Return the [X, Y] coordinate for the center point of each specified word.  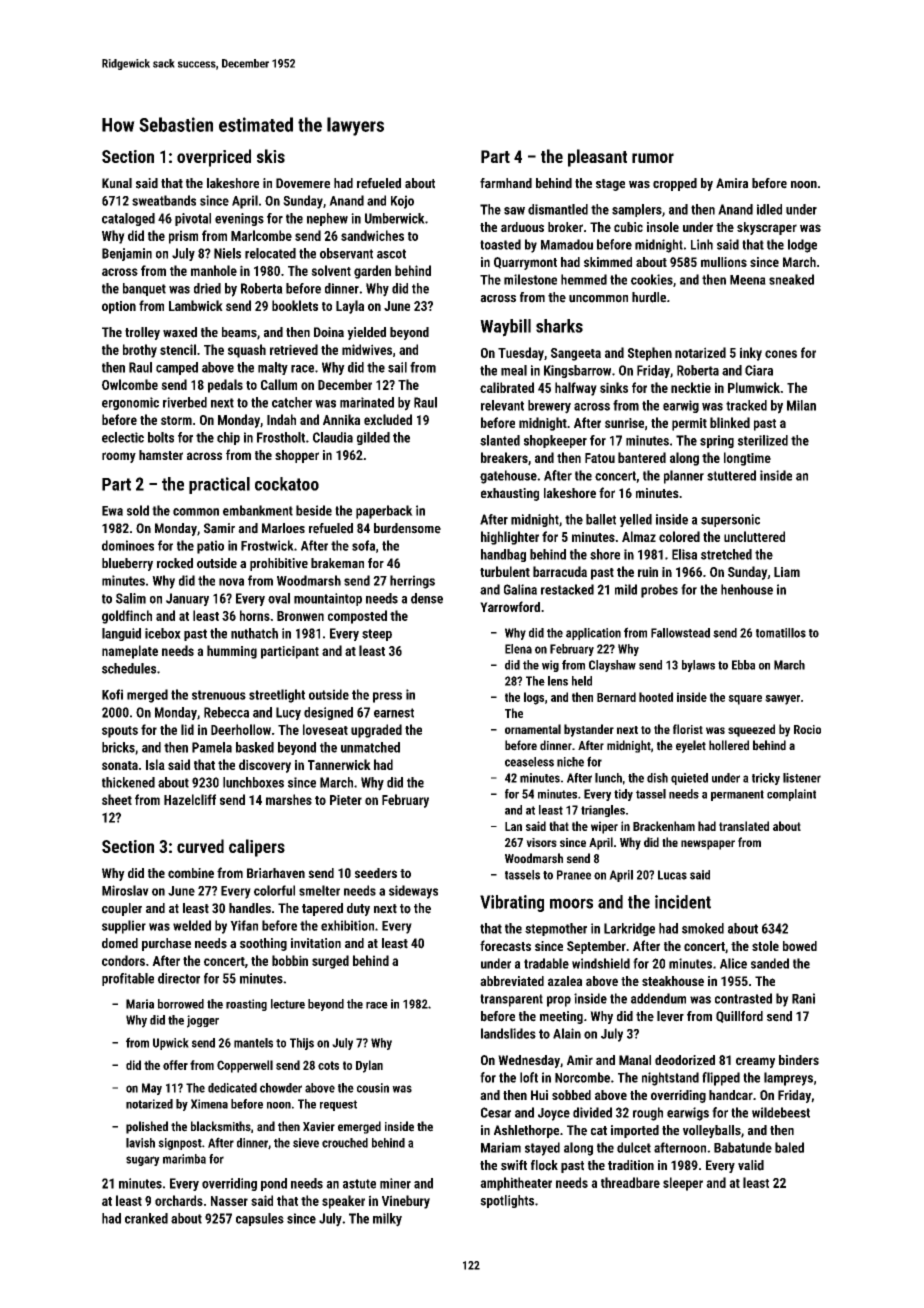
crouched [345, 1143]
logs [534, 698]
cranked [146, 1218]
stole [765, 946]
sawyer [782, 700]
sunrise [624, 423]
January [187, 599]
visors [541, 842]
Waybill [505, 328]
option [119, 307]
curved [200, 846]
